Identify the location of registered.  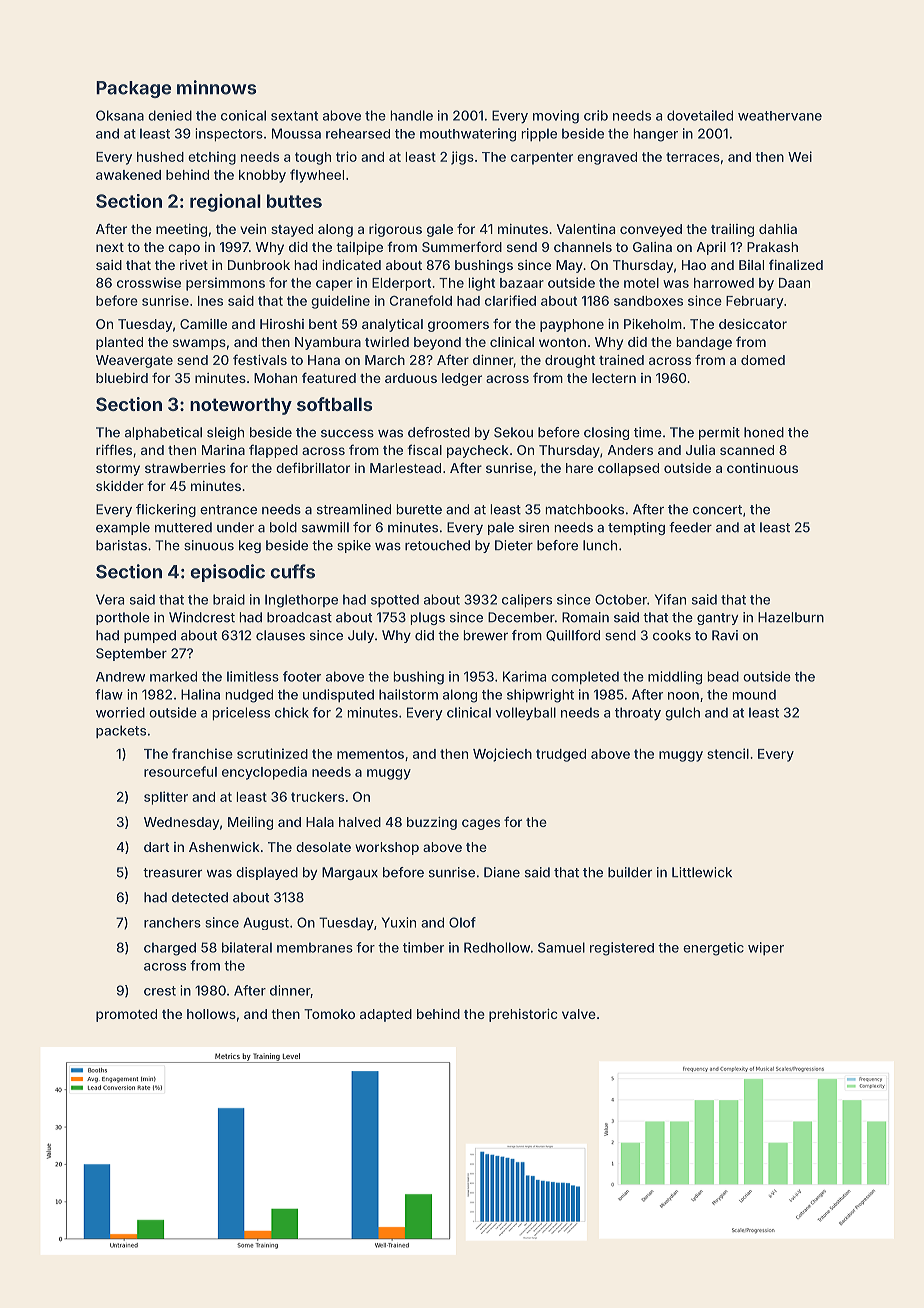
(622, 949).
